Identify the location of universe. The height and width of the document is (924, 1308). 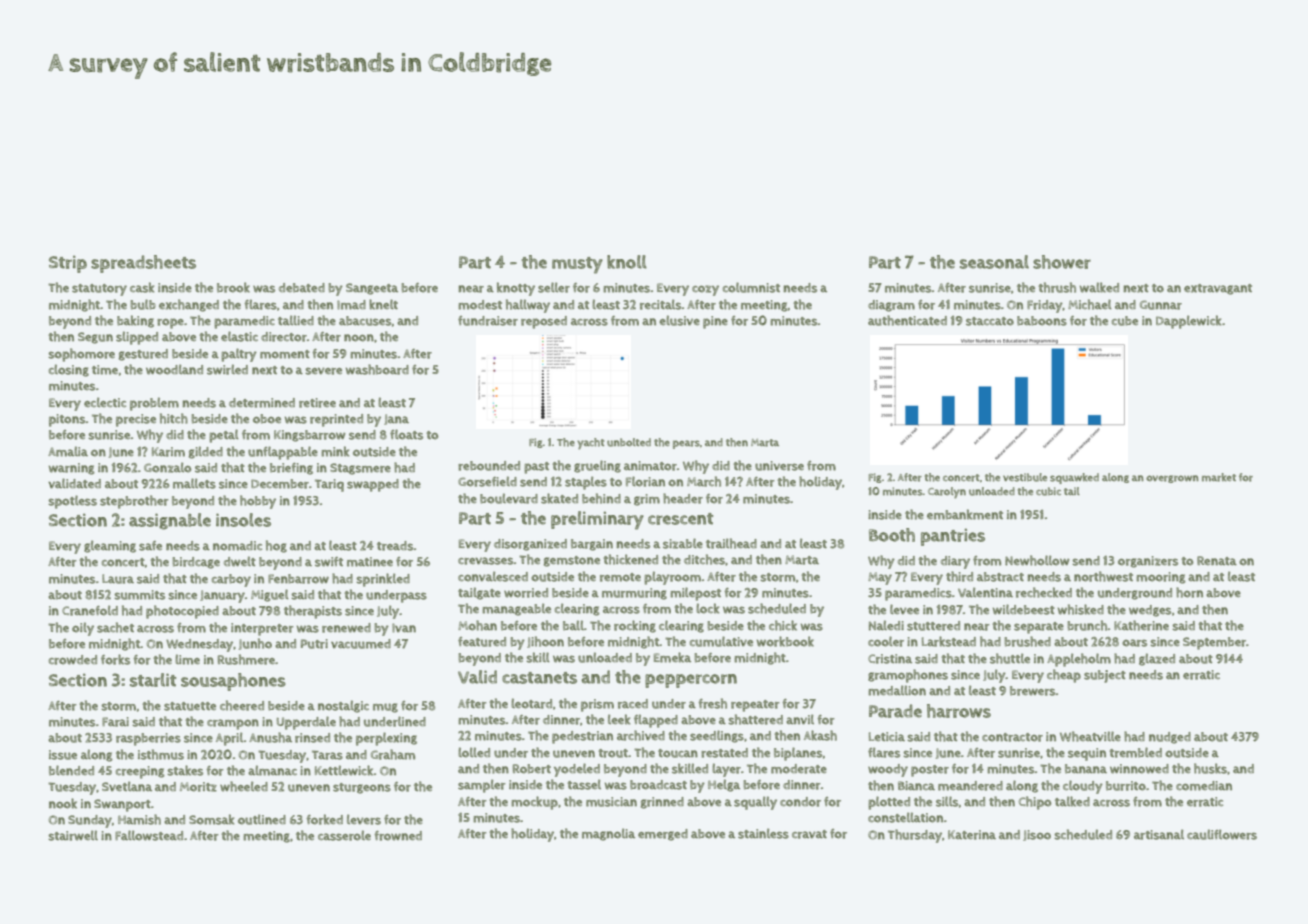
(779, 466).
